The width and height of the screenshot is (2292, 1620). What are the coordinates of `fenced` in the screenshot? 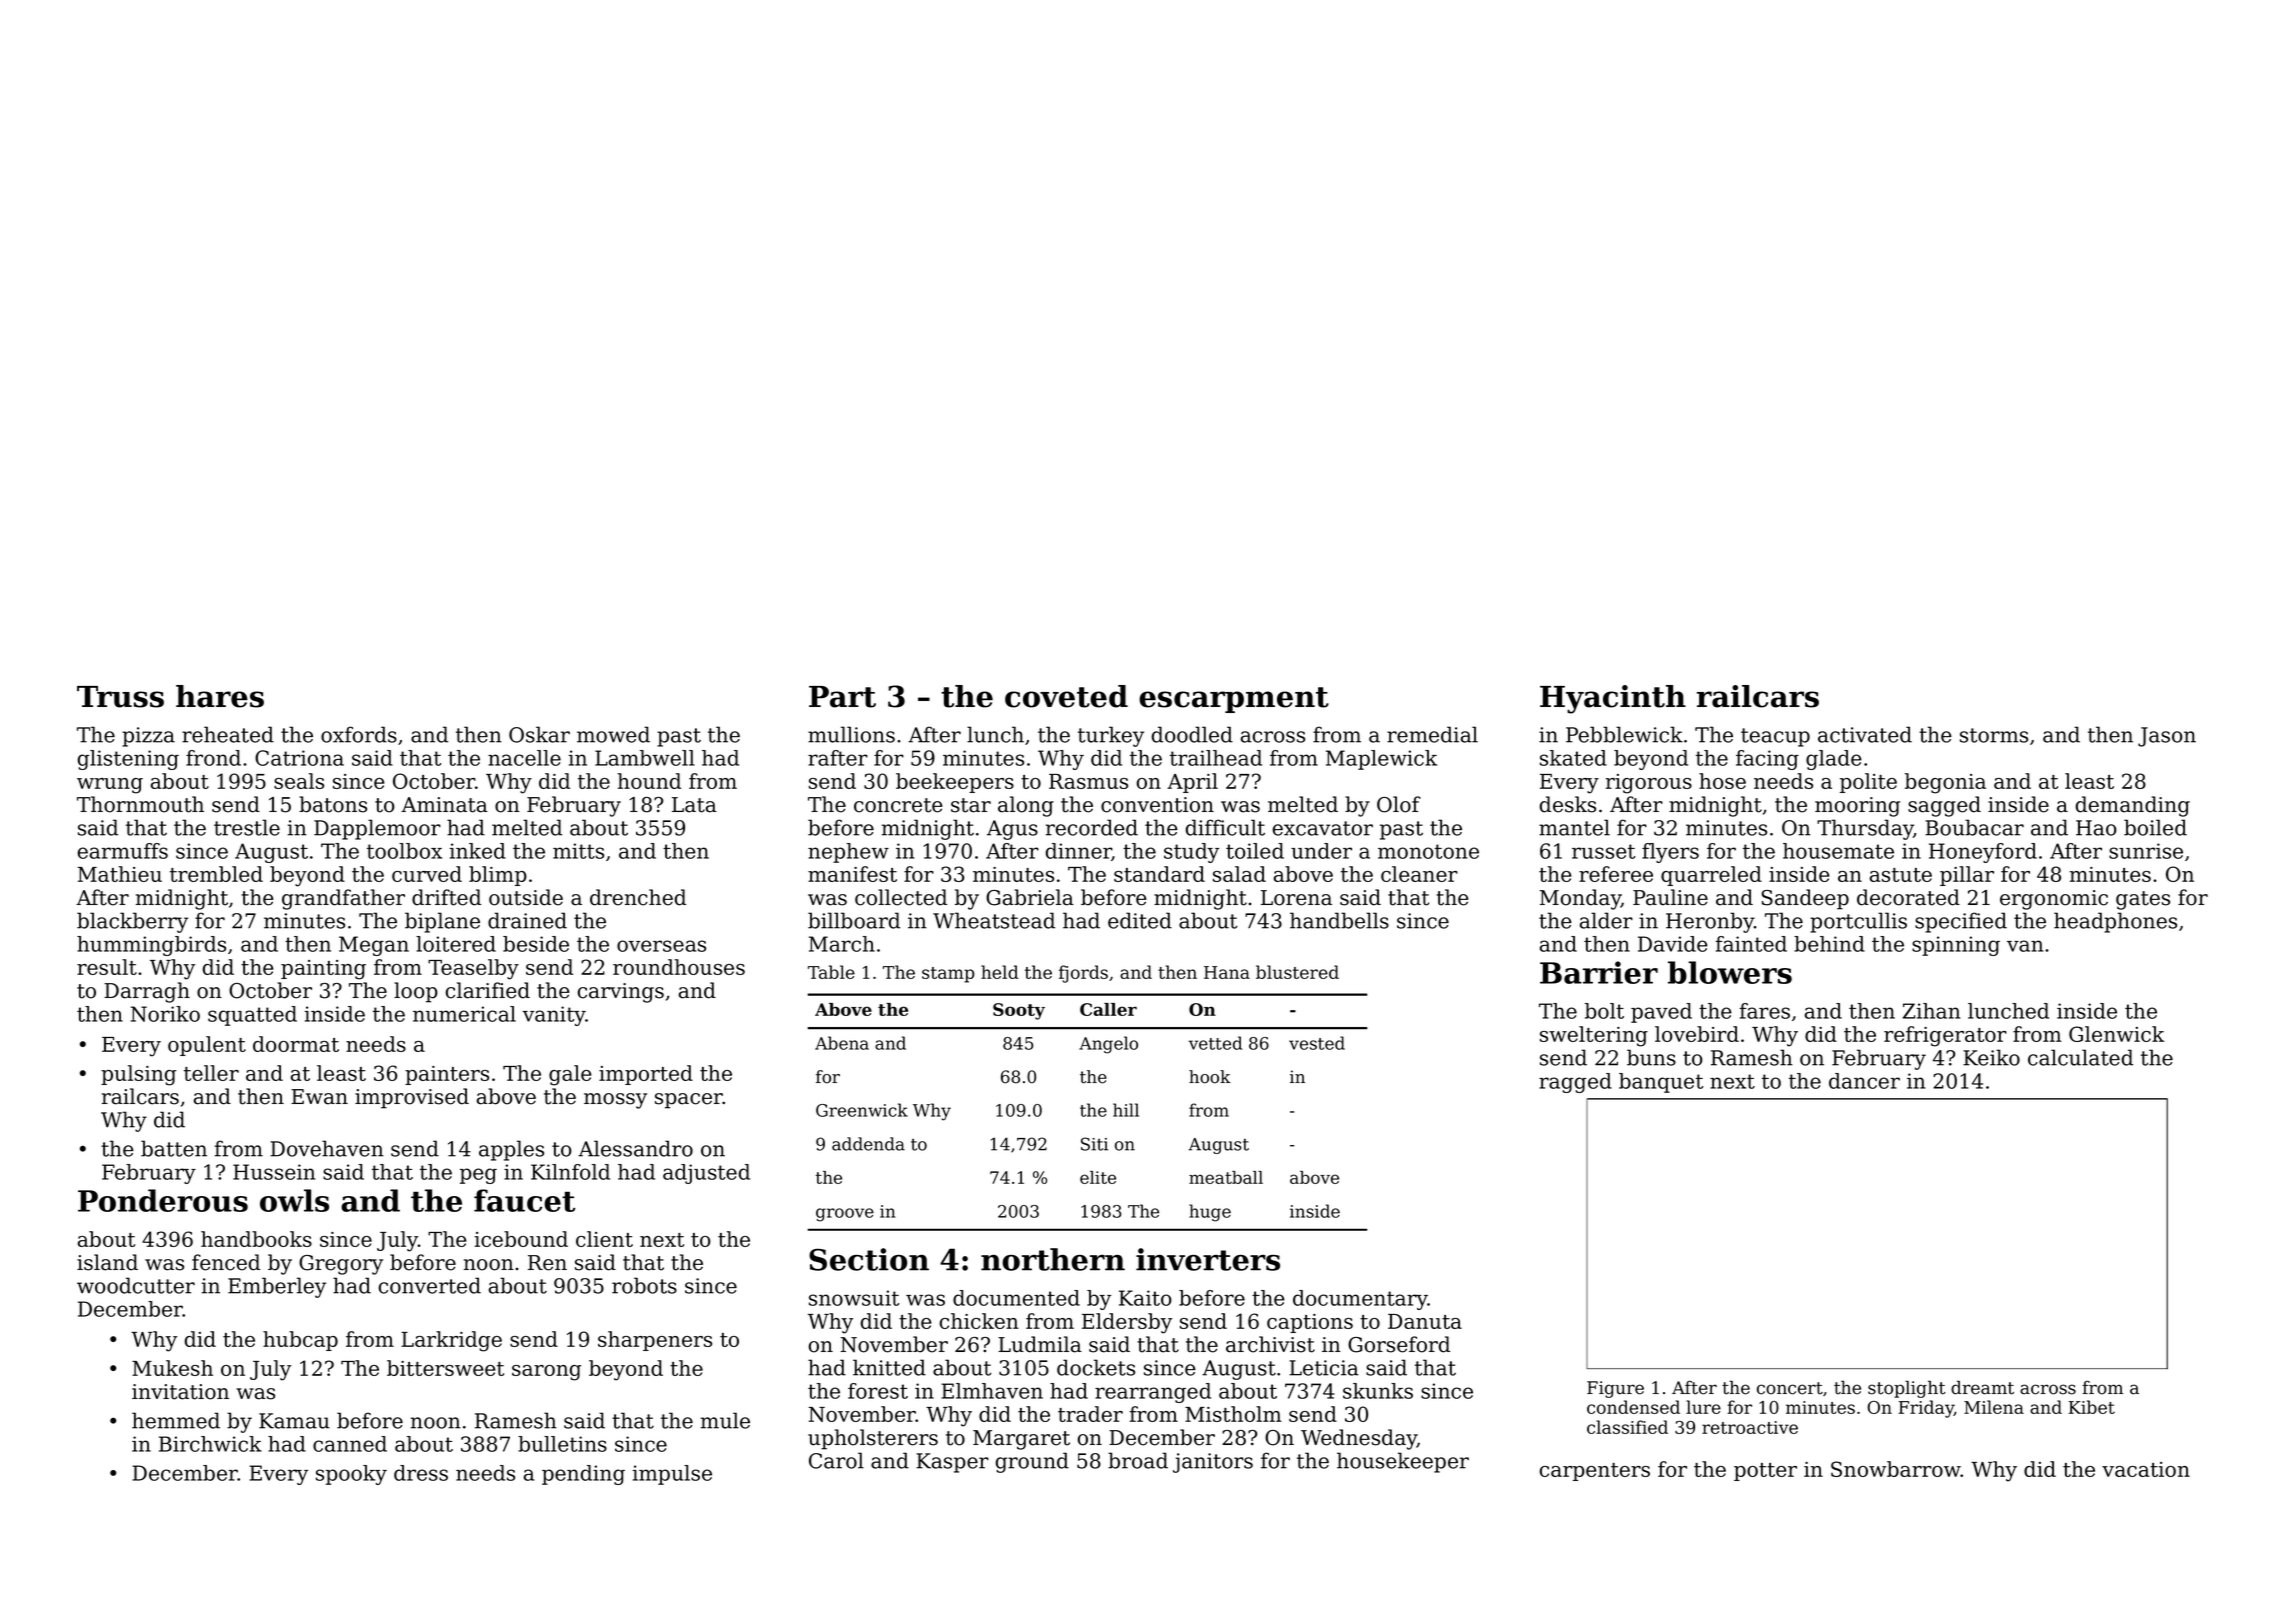 It's located at (226, 1262).
